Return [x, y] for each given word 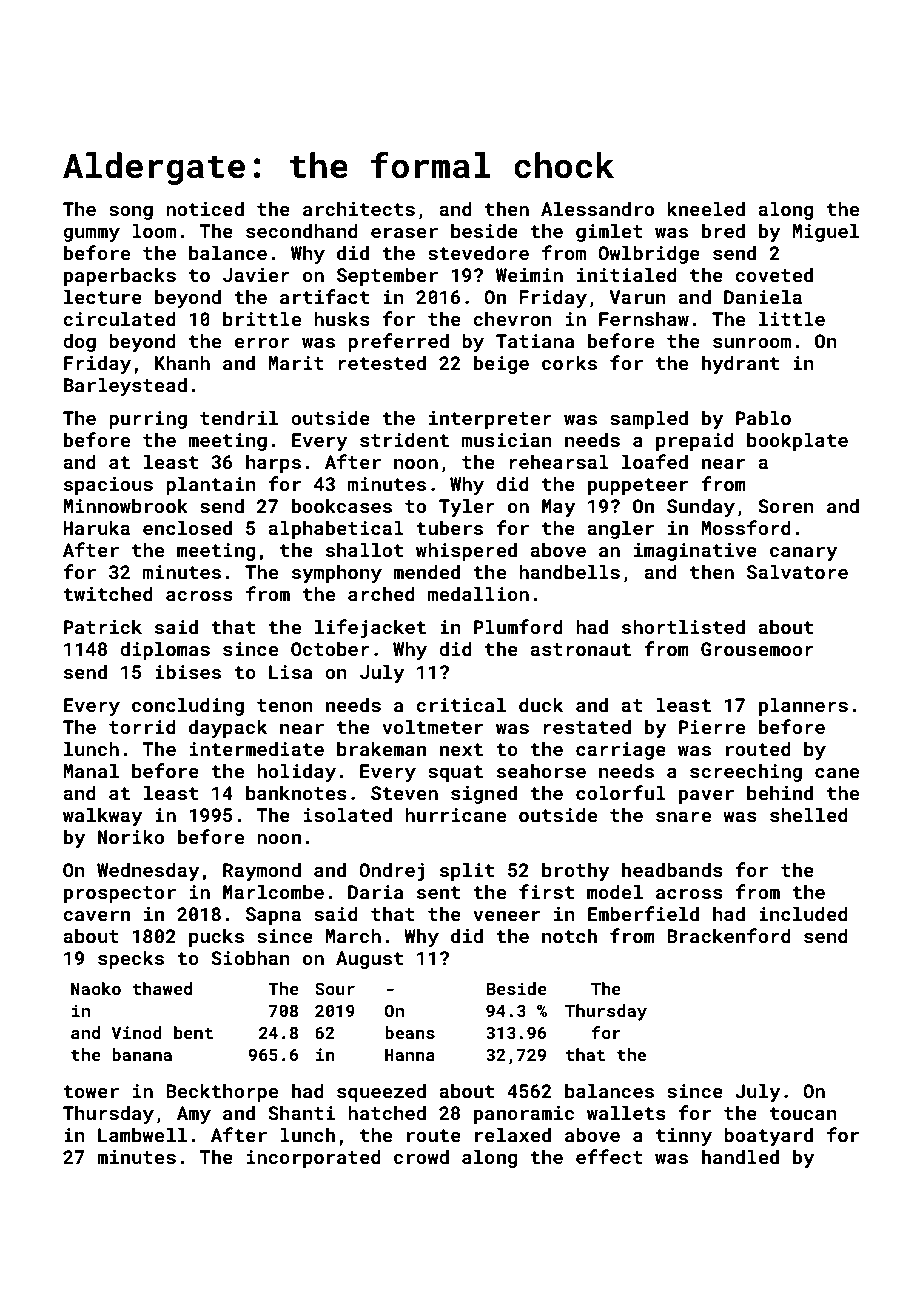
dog [79, 342]
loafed [655, 461]
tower [91, 1091]
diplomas [165, 650]
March [353, 935]
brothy [576, 871]
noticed [205, 208]
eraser [404, 233]
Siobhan [250, 957]
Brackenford [729, 935]
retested [382, 362]
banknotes [296, 792]
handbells [569, 571]
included [803, 913]
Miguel [825, 232]
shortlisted [683, 626]
